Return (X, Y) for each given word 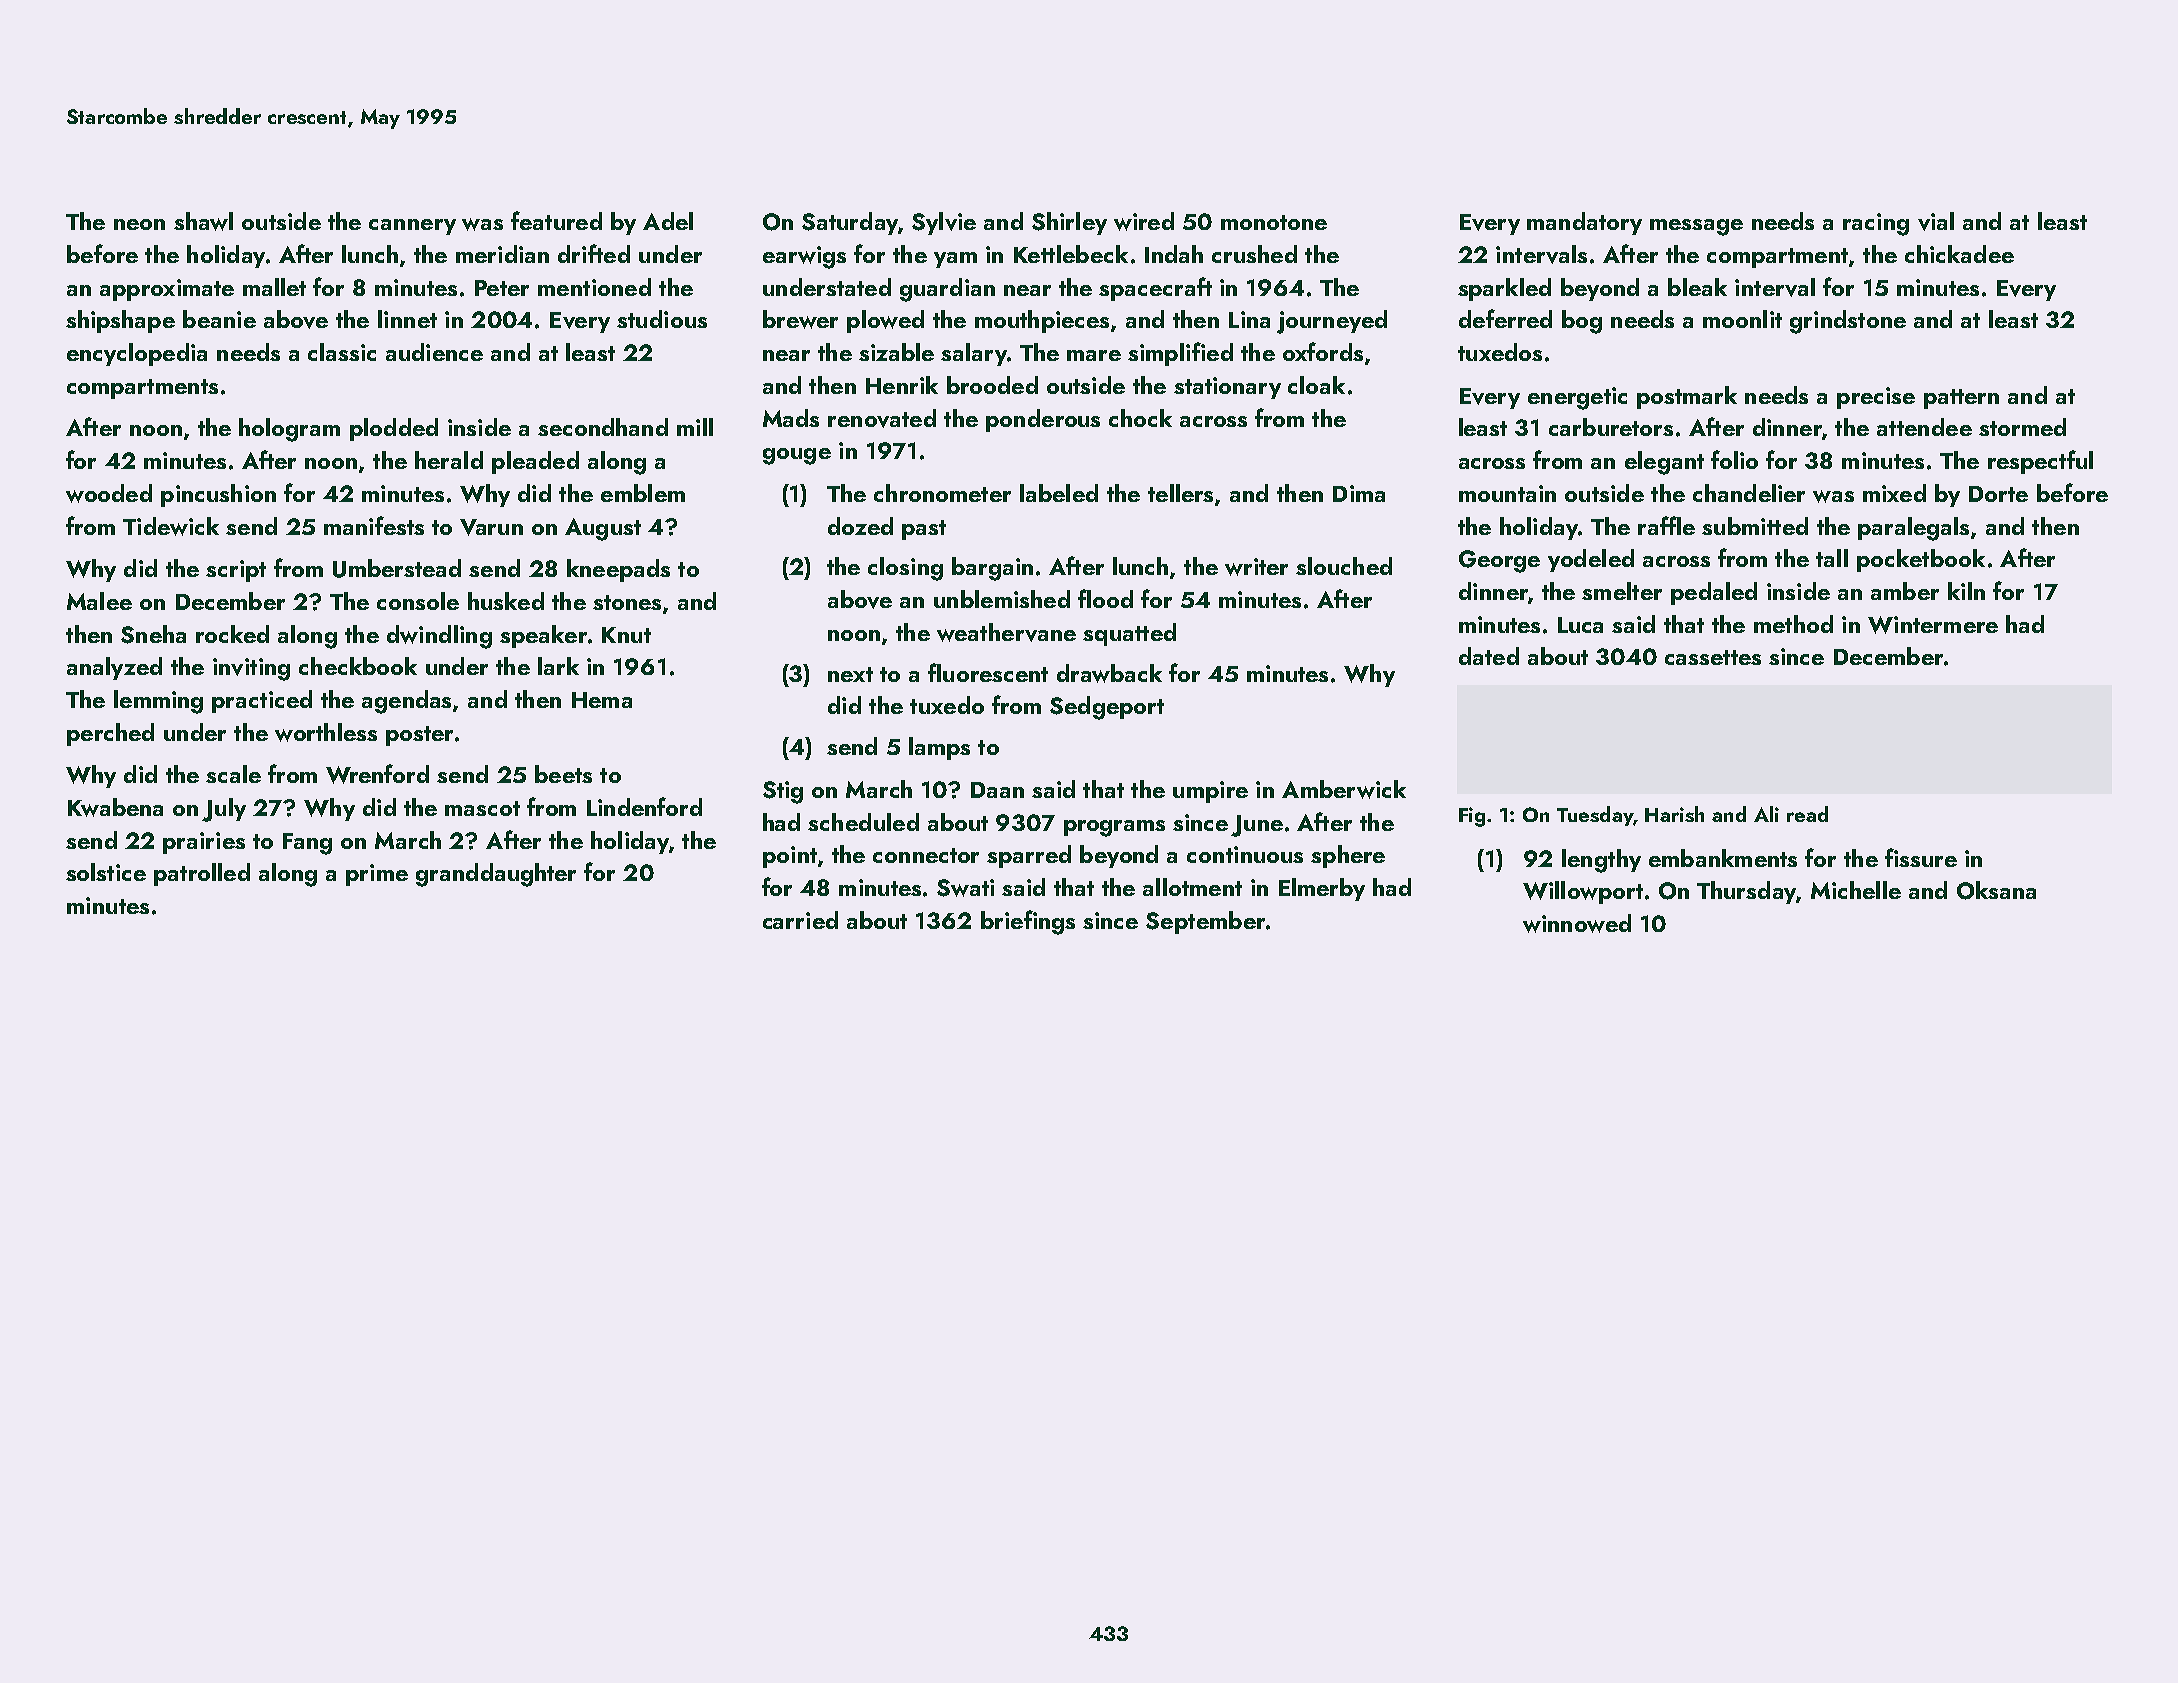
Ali (1766, 814)
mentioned (594, 287)
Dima (1359, 493)
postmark (1687, 397)
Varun (491, 527)
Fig (1472, 817)
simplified (1180, 354)
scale (233, 774)
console (418, 601)
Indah (1174, 254)
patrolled (202, 874)
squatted (1129, 634)
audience (434, 352)
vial (1936, 221)
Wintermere (1933, 625)
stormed (2022, 427)
